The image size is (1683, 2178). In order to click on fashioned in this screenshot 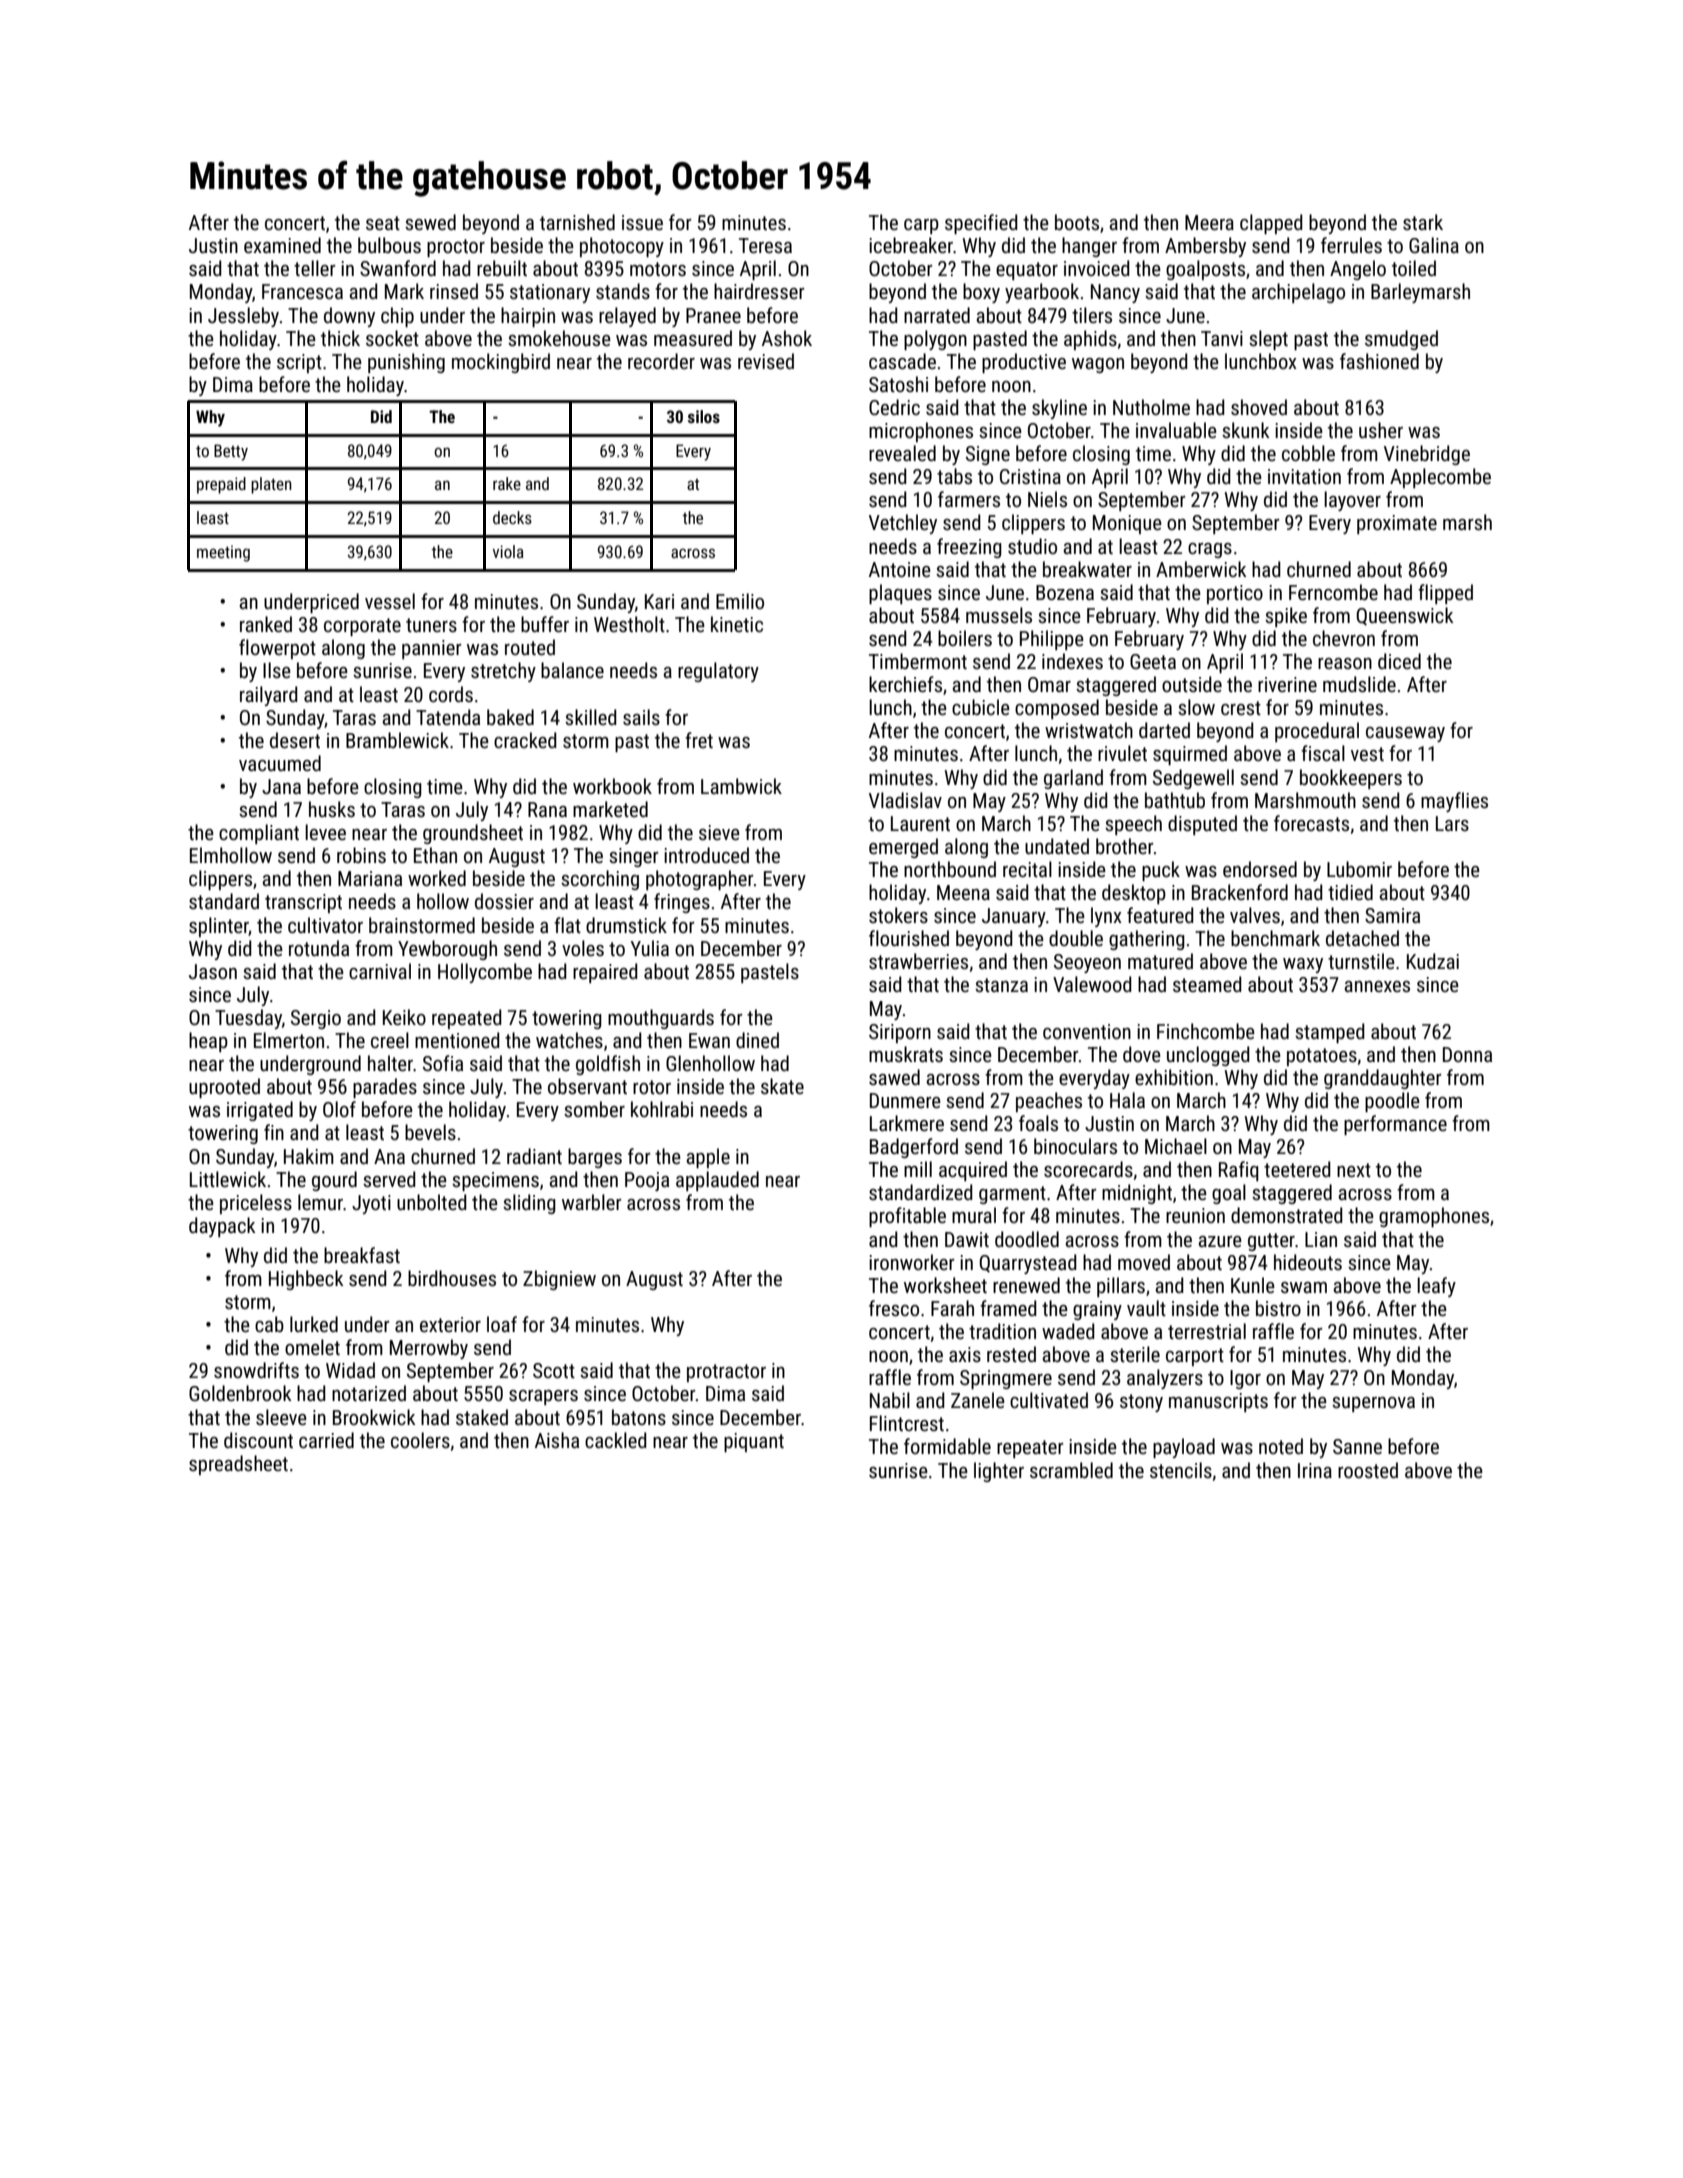, I will do `click(1379, 361)`.
